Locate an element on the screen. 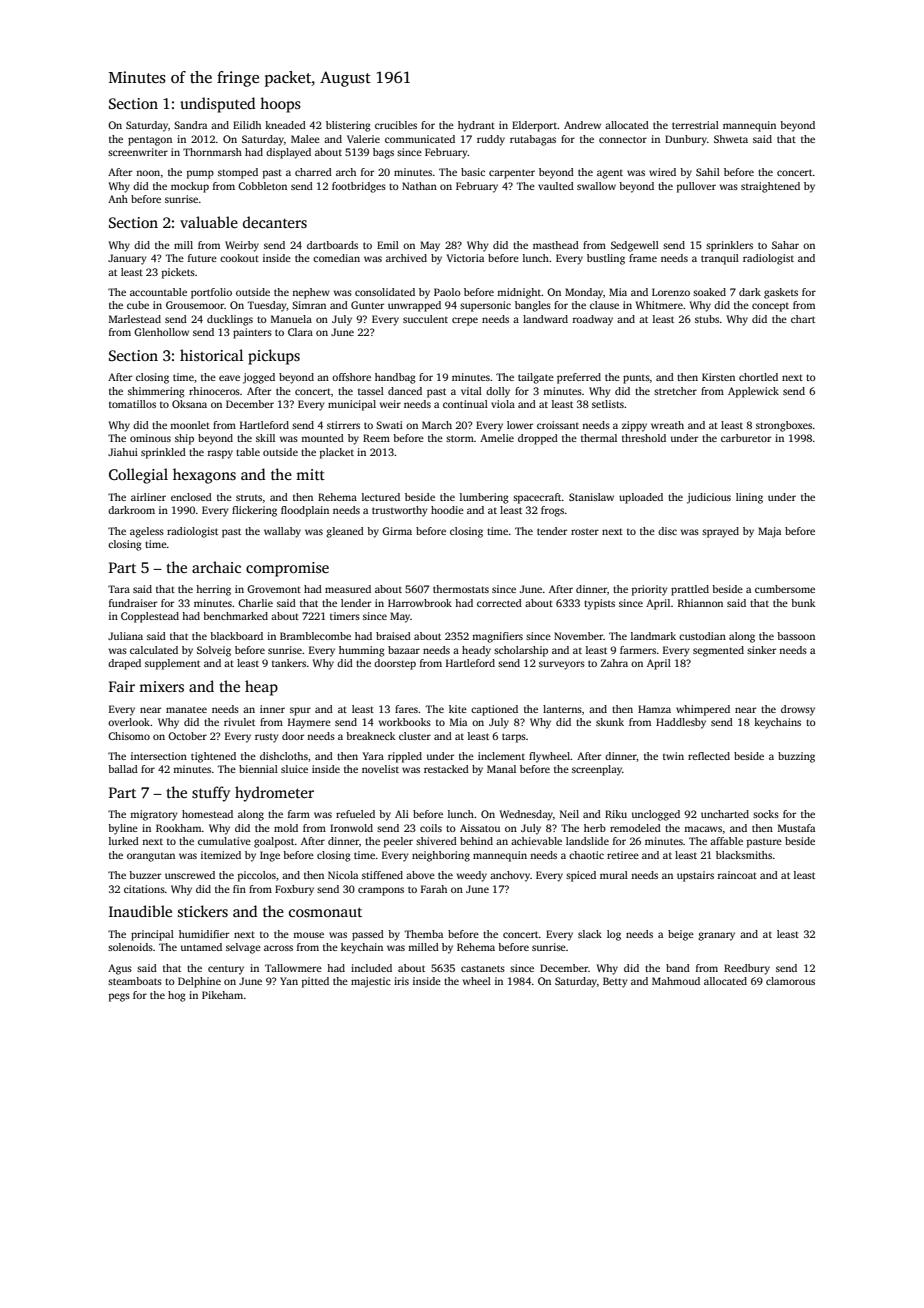 Image resolution: width=924 pixels, height=1308 pixels. Grousemoor is located at coordinates (195, 305).
